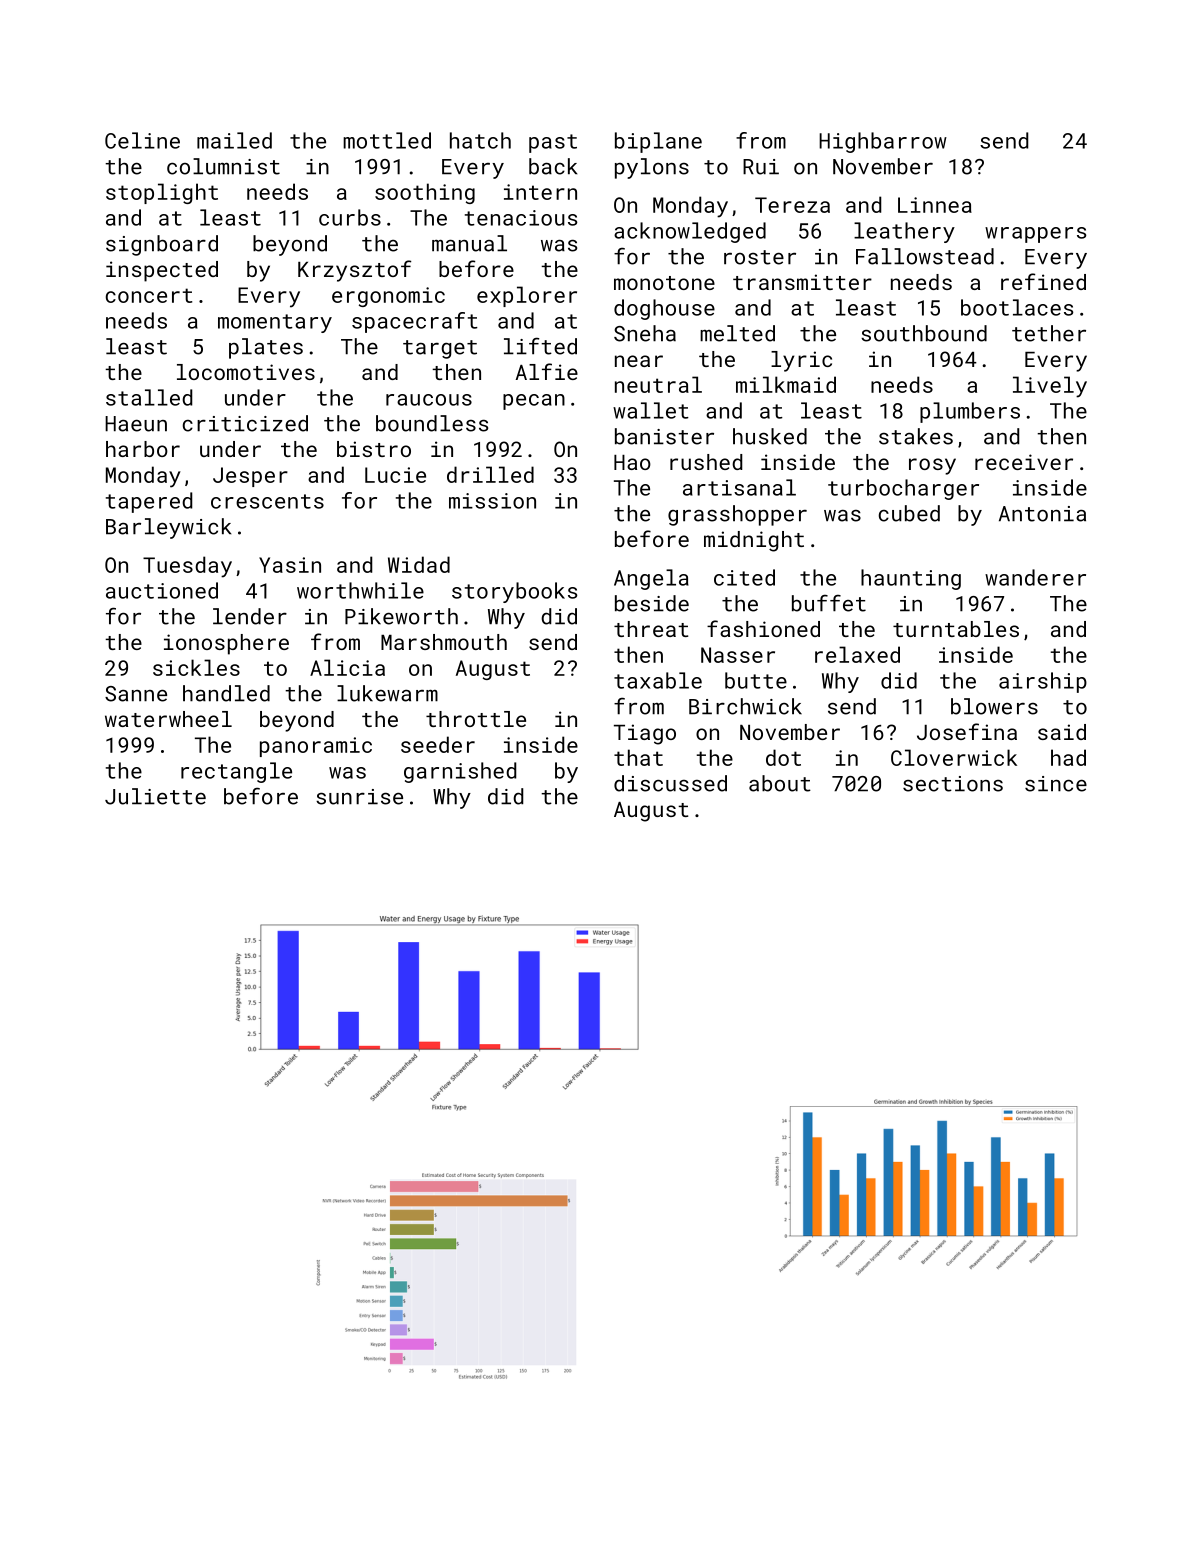  What do you see at coordinates (245, 423) in the screenshot?
I see `criticized` at bounding box center [245, 423].
